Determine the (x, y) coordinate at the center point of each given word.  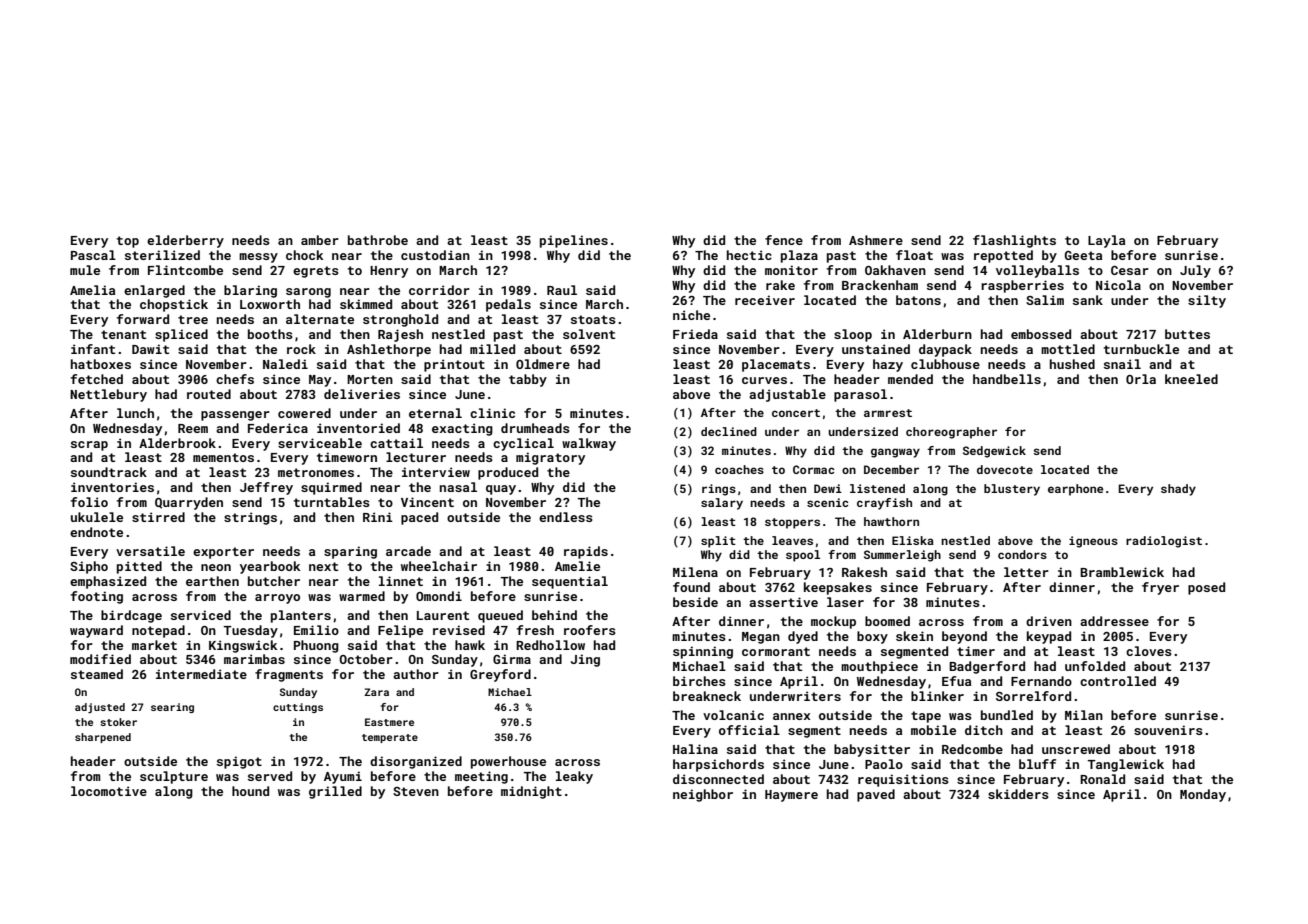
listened (877, 488)
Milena (695, 572)
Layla (1106, 241)
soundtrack (109, 472)
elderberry (185, 241)
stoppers (792, 523)
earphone (1075, 490)
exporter (223, 553)
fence (784, 240)
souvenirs (1168, 730)
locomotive (109, 791)
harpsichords (718, 765)
